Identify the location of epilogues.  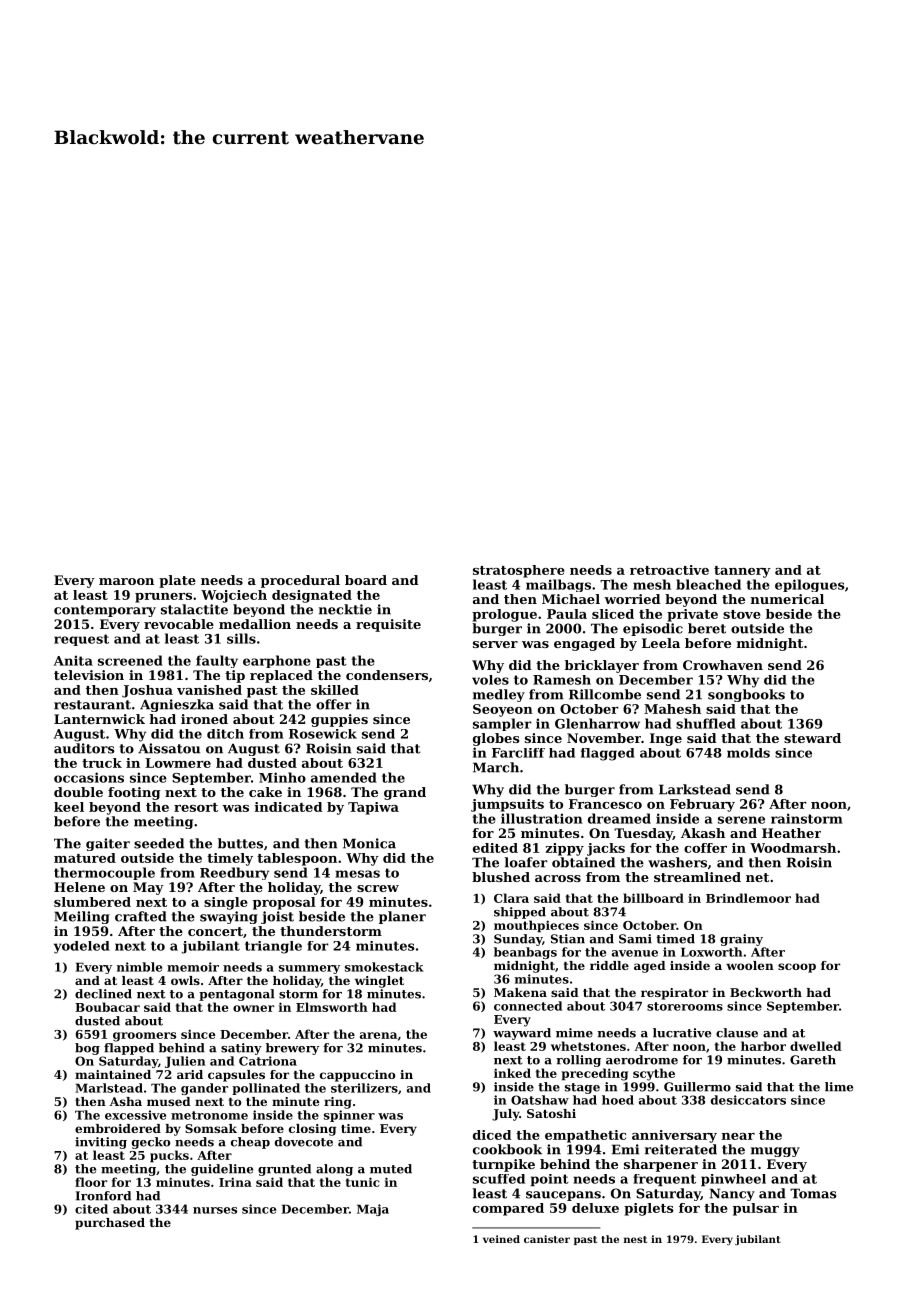
(810, 585).
